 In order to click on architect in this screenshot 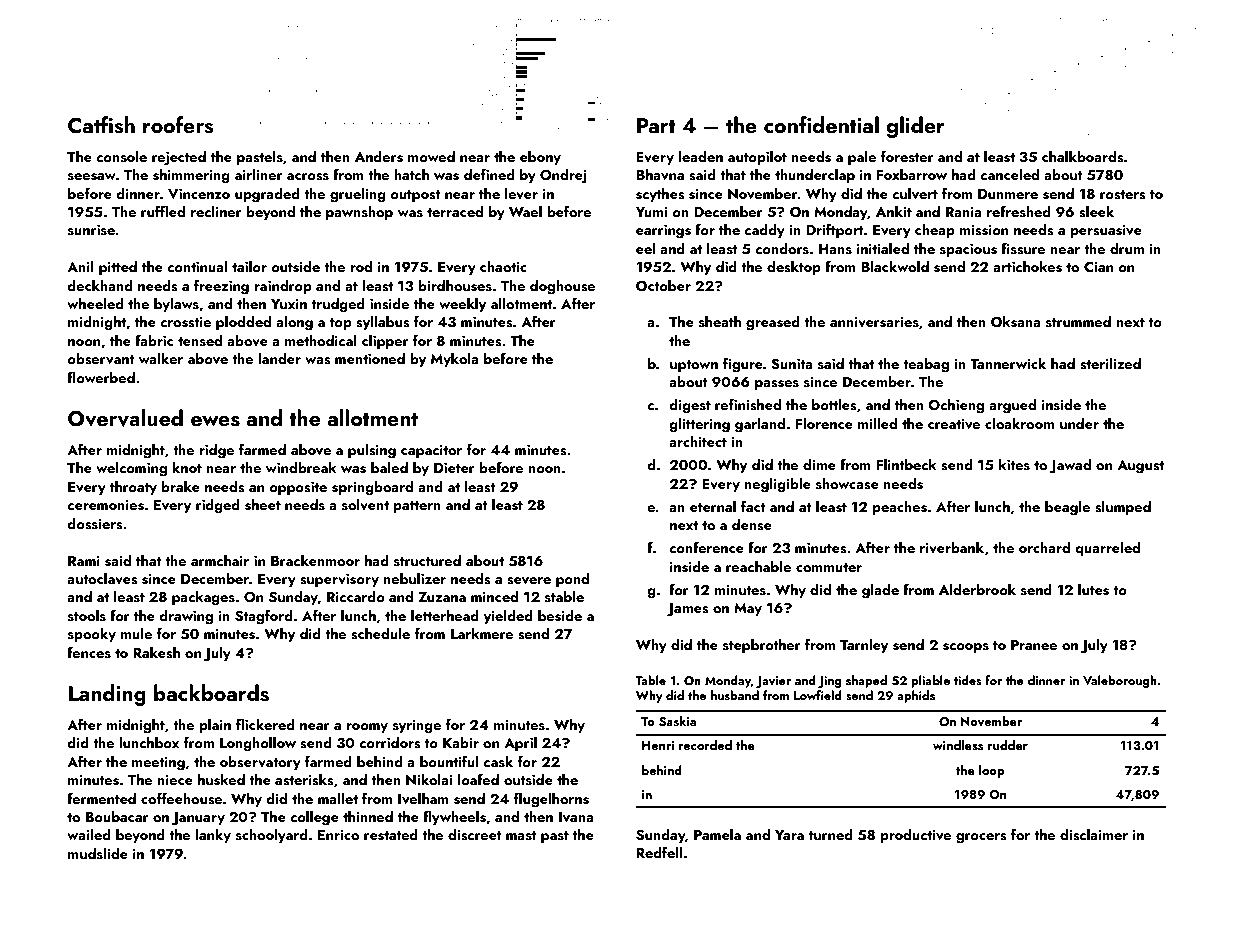, I will do `click(698, 441)`.
